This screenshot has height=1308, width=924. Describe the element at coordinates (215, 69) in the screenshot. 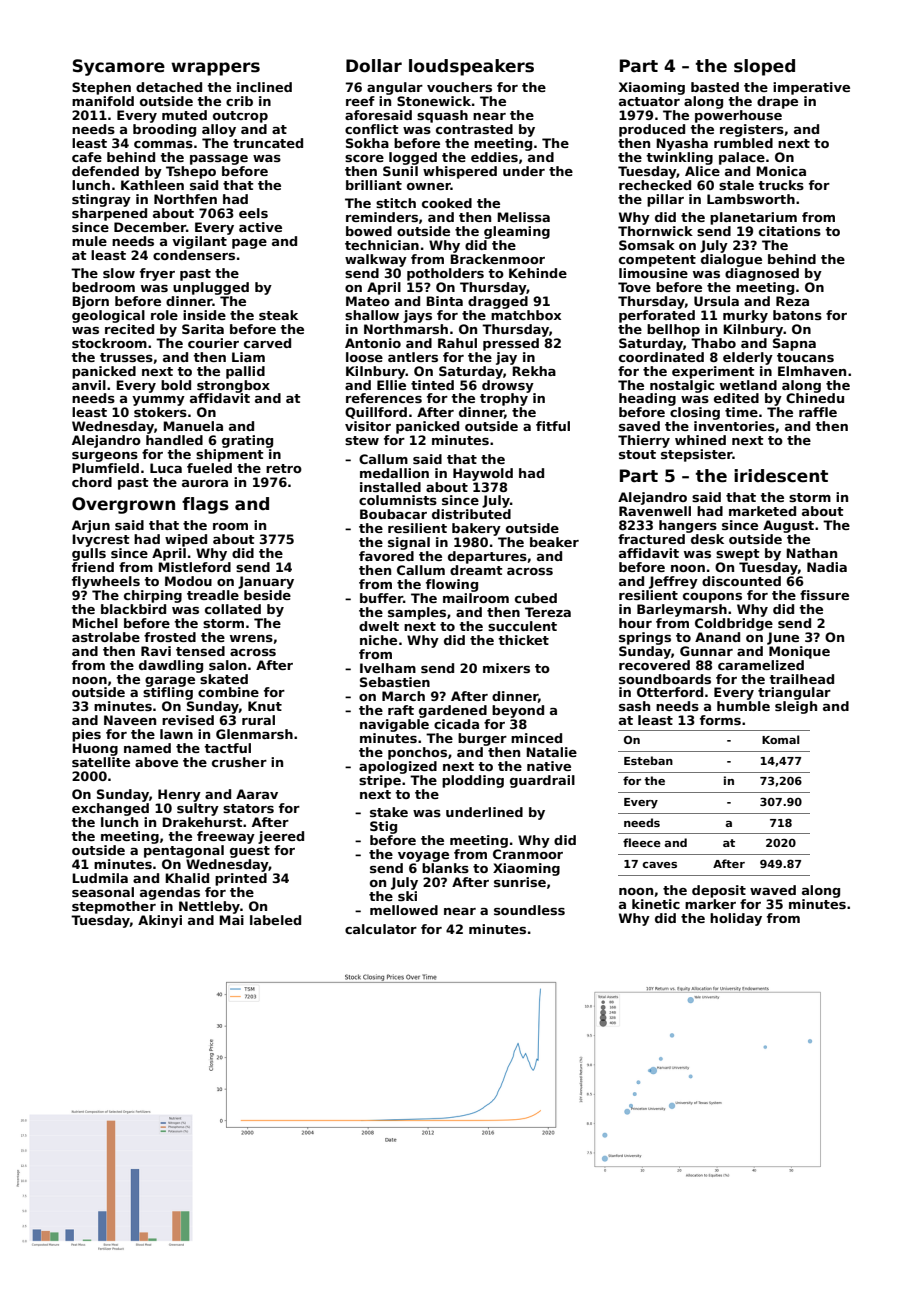

I see `wrappers` at that location.
